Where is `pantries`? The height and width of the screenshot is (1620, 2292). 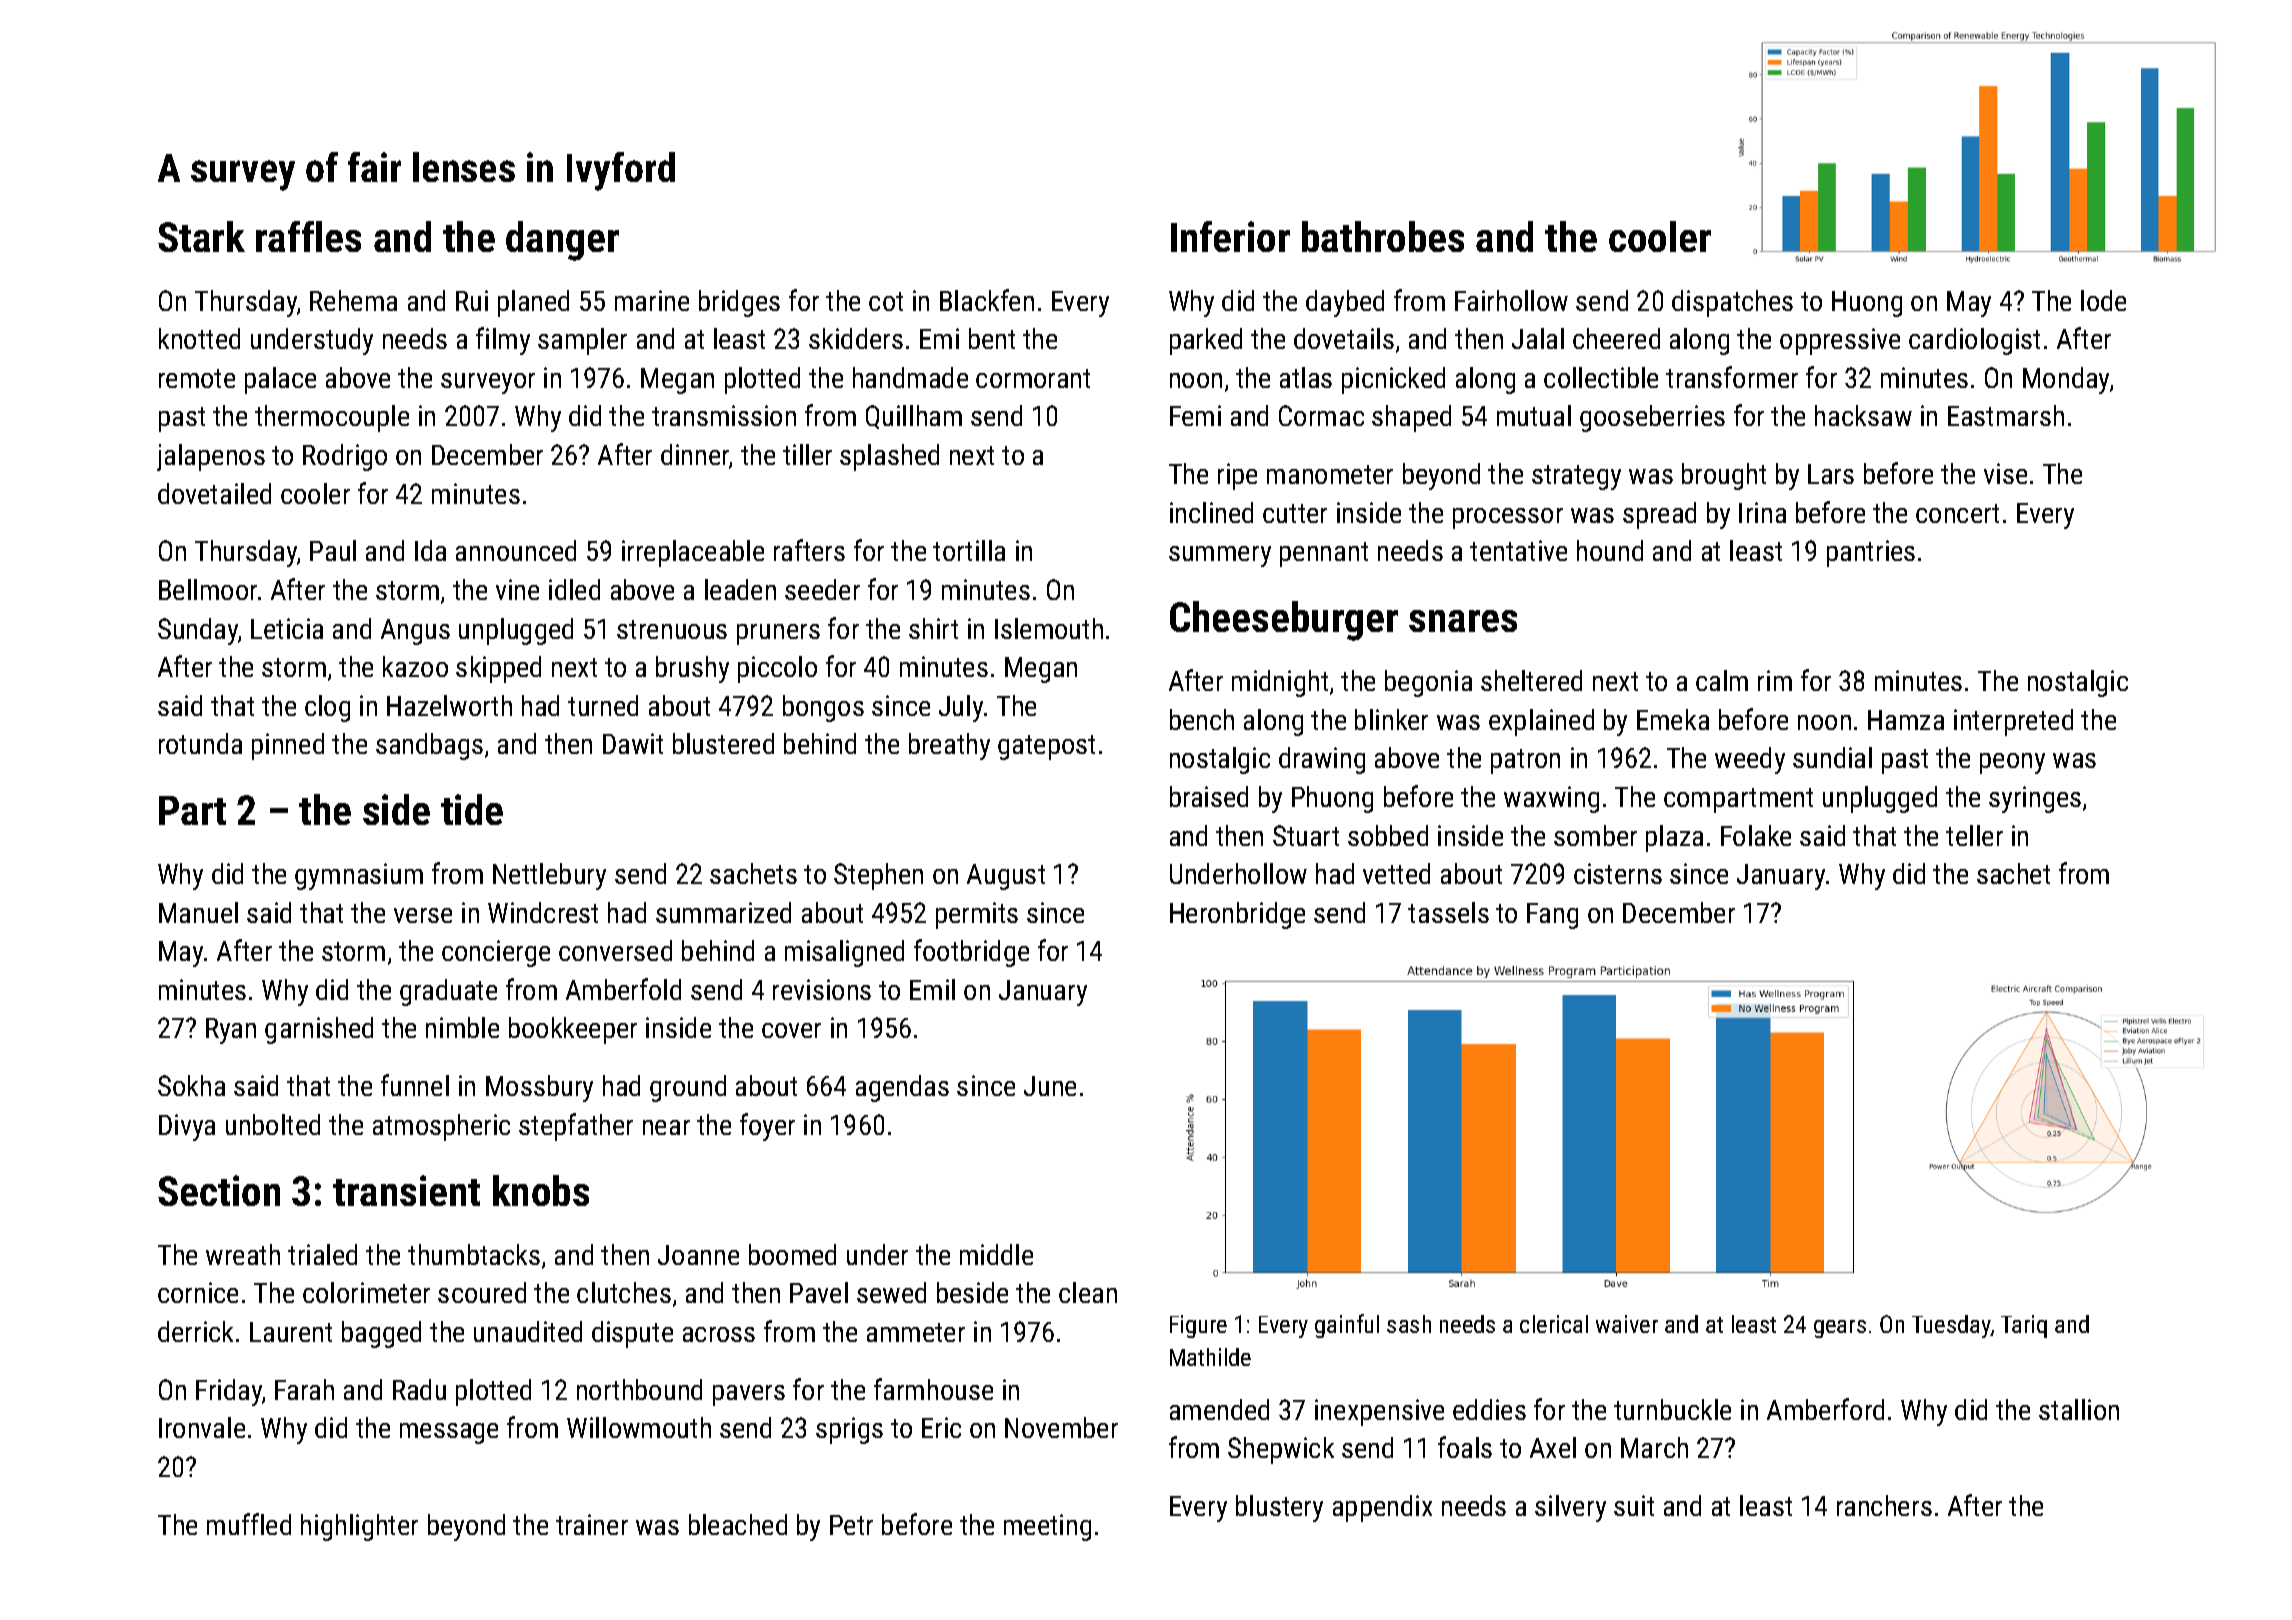
pantries is located at coordinates (1871, 553).
